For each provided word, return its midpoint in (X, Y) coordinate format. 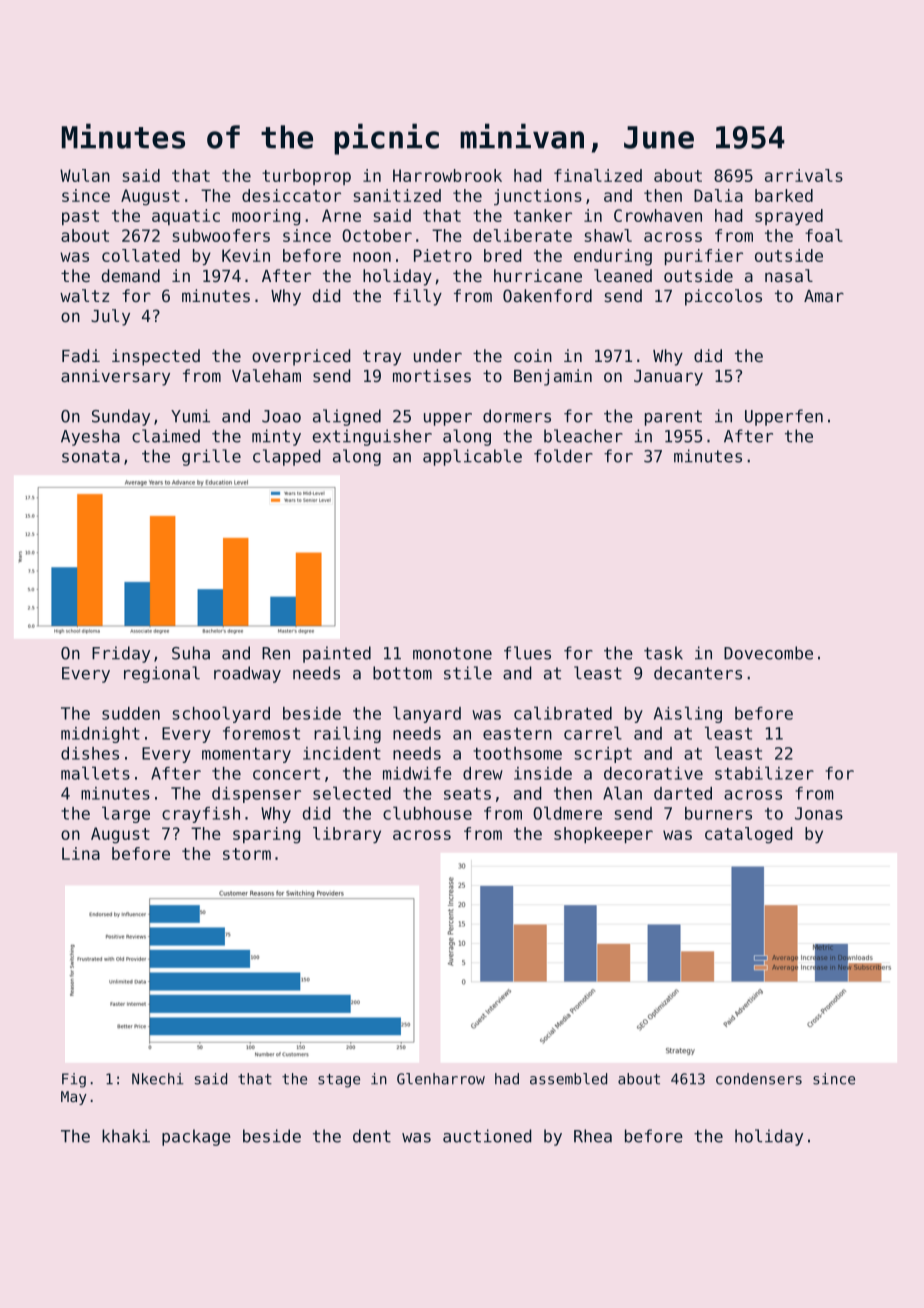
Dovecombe (768, 653)
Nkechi (158, 1079)
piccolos (723, 297)
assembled (568, 1079)
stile (468, 673)
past (80, 217)
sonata (91, 456)
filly (417, 297)
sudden (131, 713)
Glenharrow (441, 1079)
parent (673, 418)
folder (563, 456)
